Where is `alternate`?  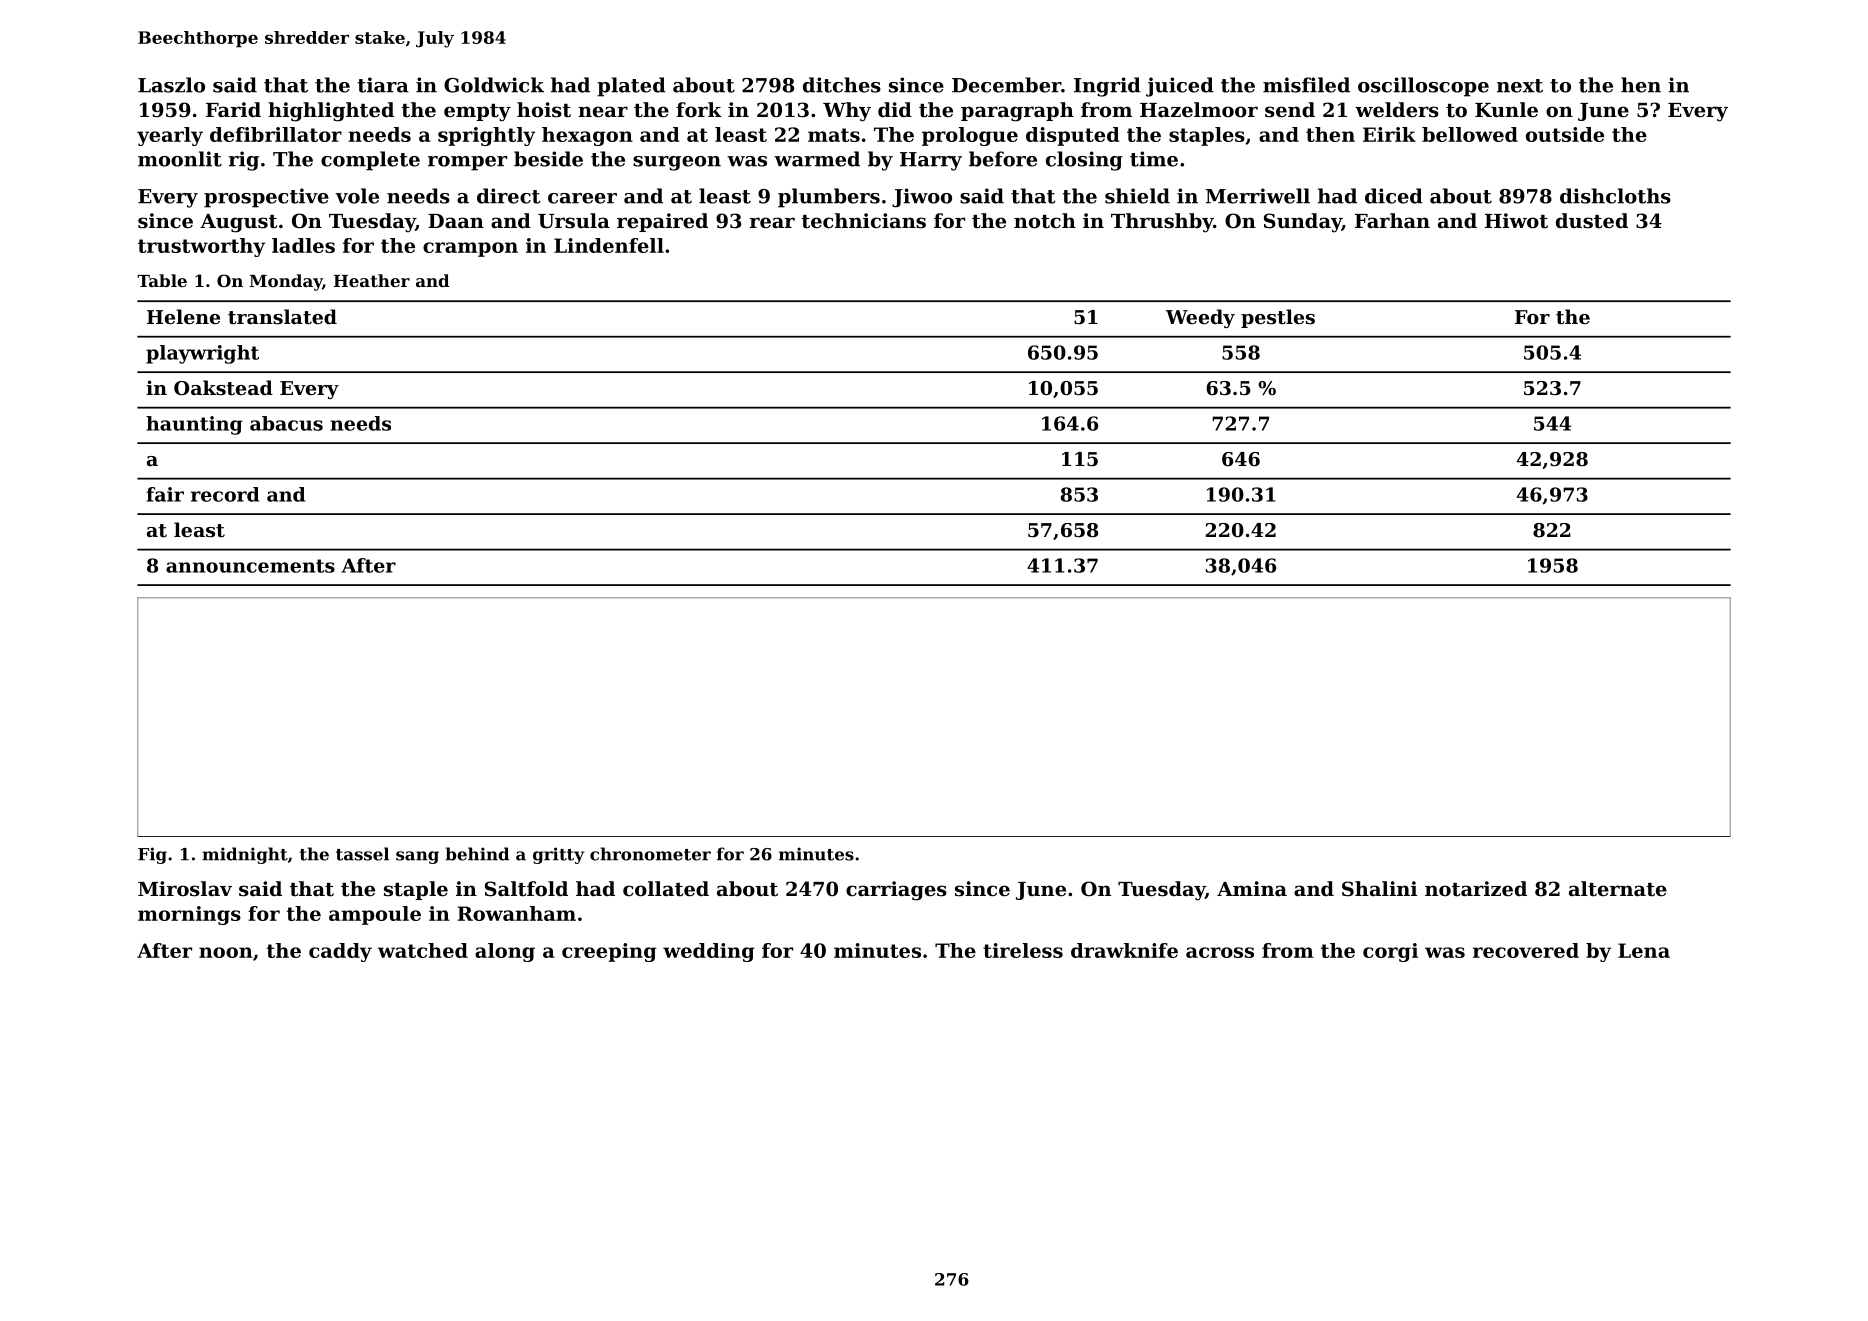 alternate is located at coordinates (1618, 889).
